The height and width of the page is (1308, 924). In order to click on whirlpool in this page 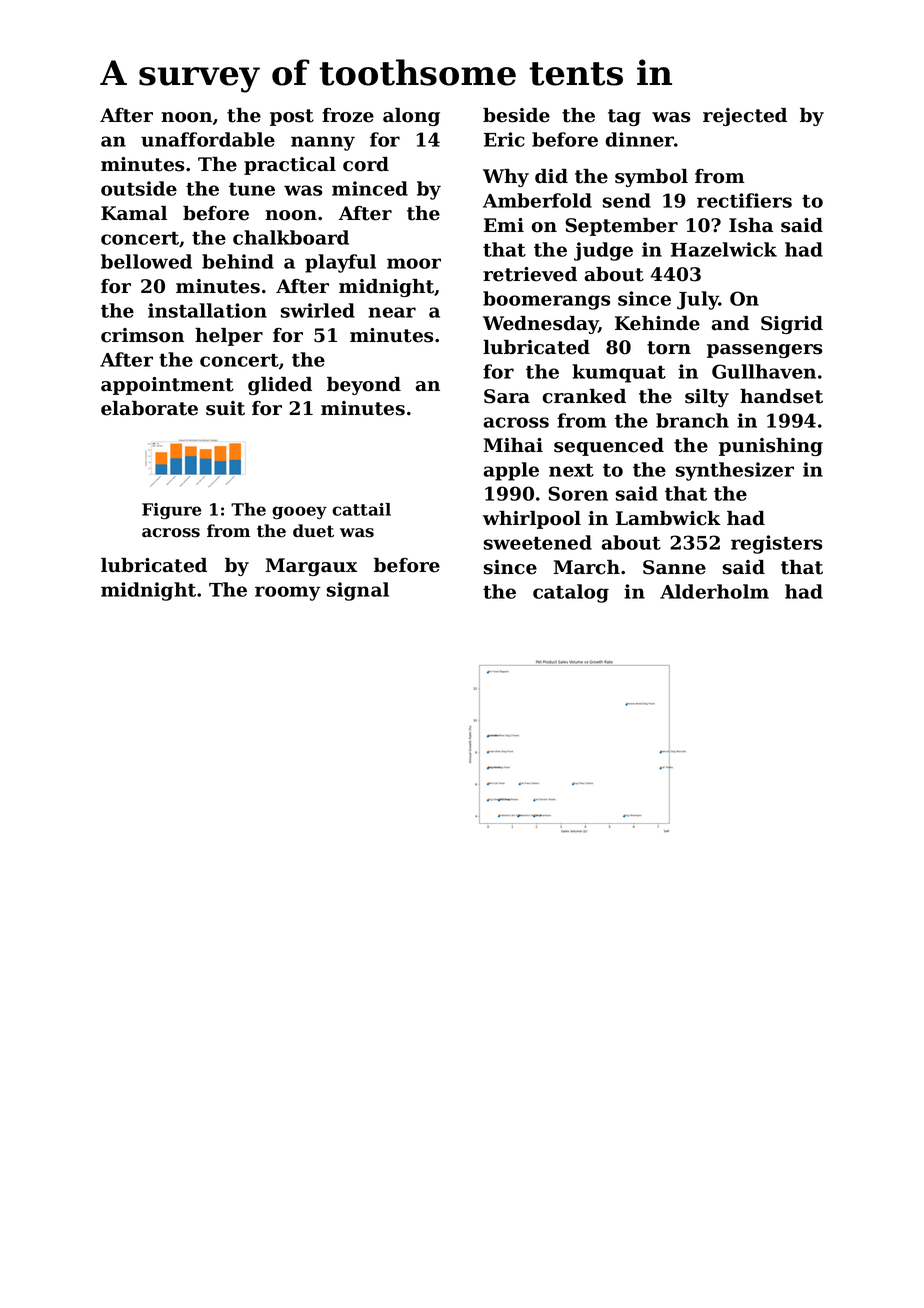, I will do `click(532, 520)`.
